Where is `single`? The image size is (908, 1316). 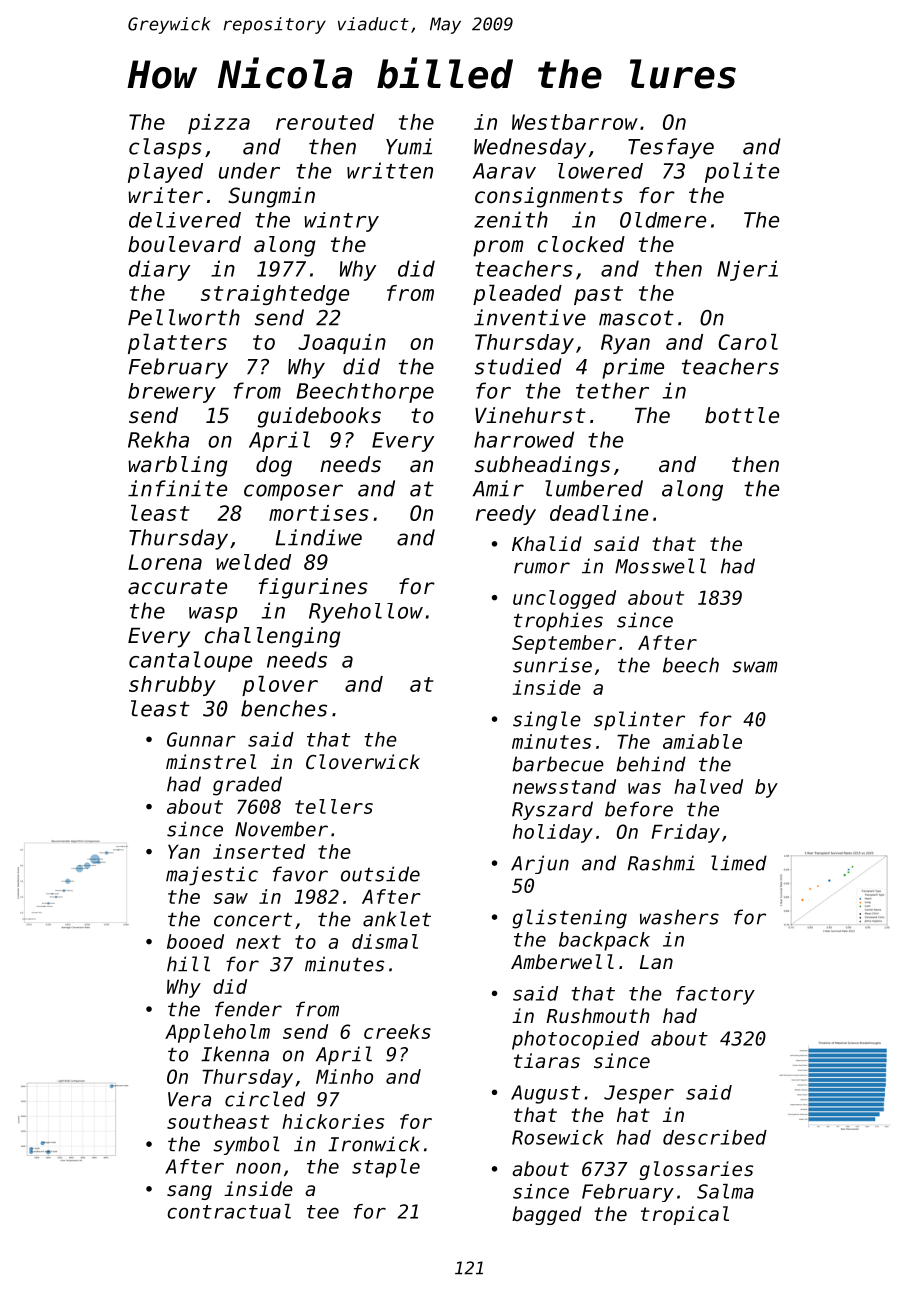 single is located at coordinates (547, 721).
